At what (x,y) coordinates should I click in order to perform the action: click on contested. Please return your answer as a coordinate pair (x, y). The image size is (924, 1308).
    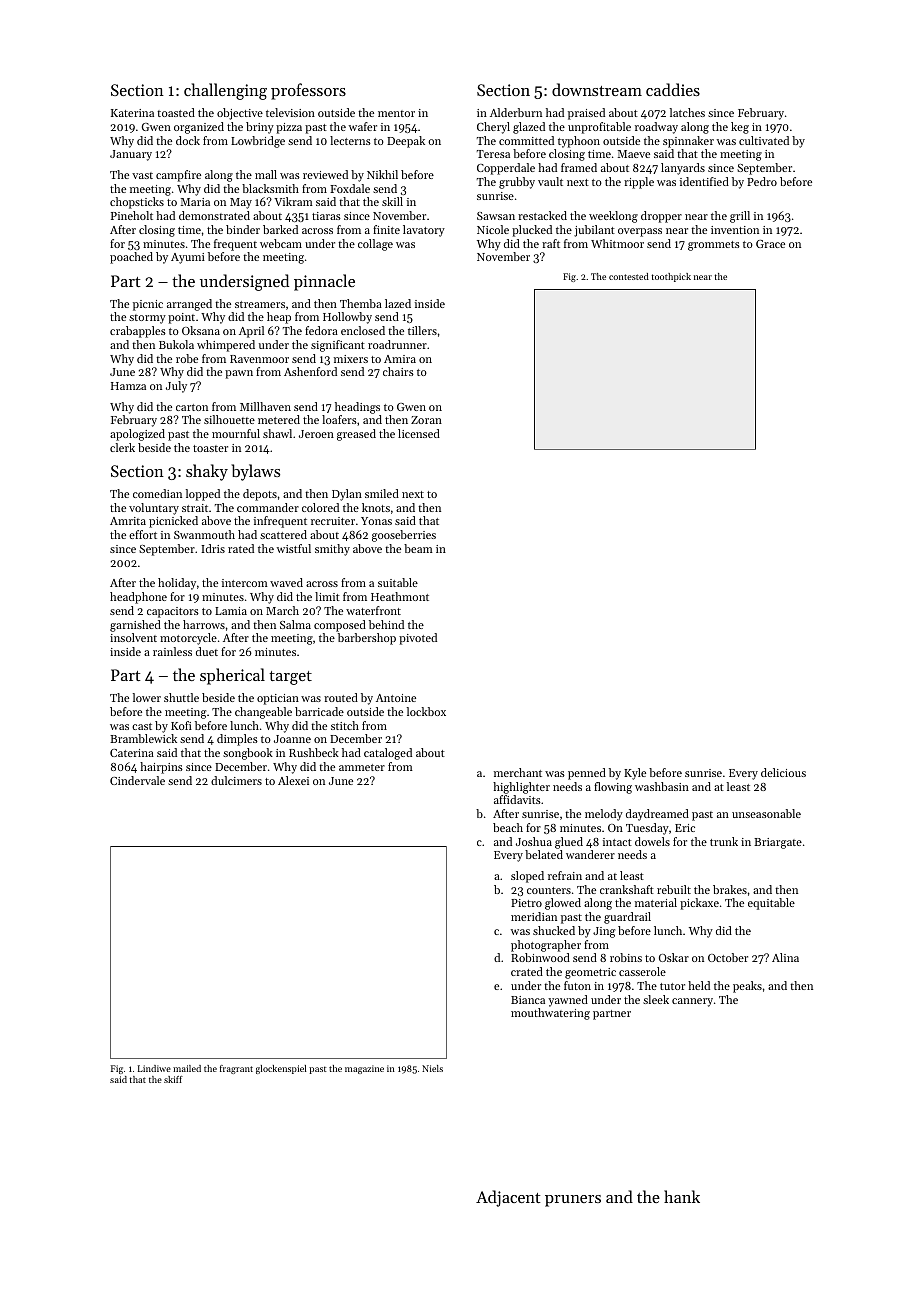
    Looking at the image, I should click on (629, 276).
